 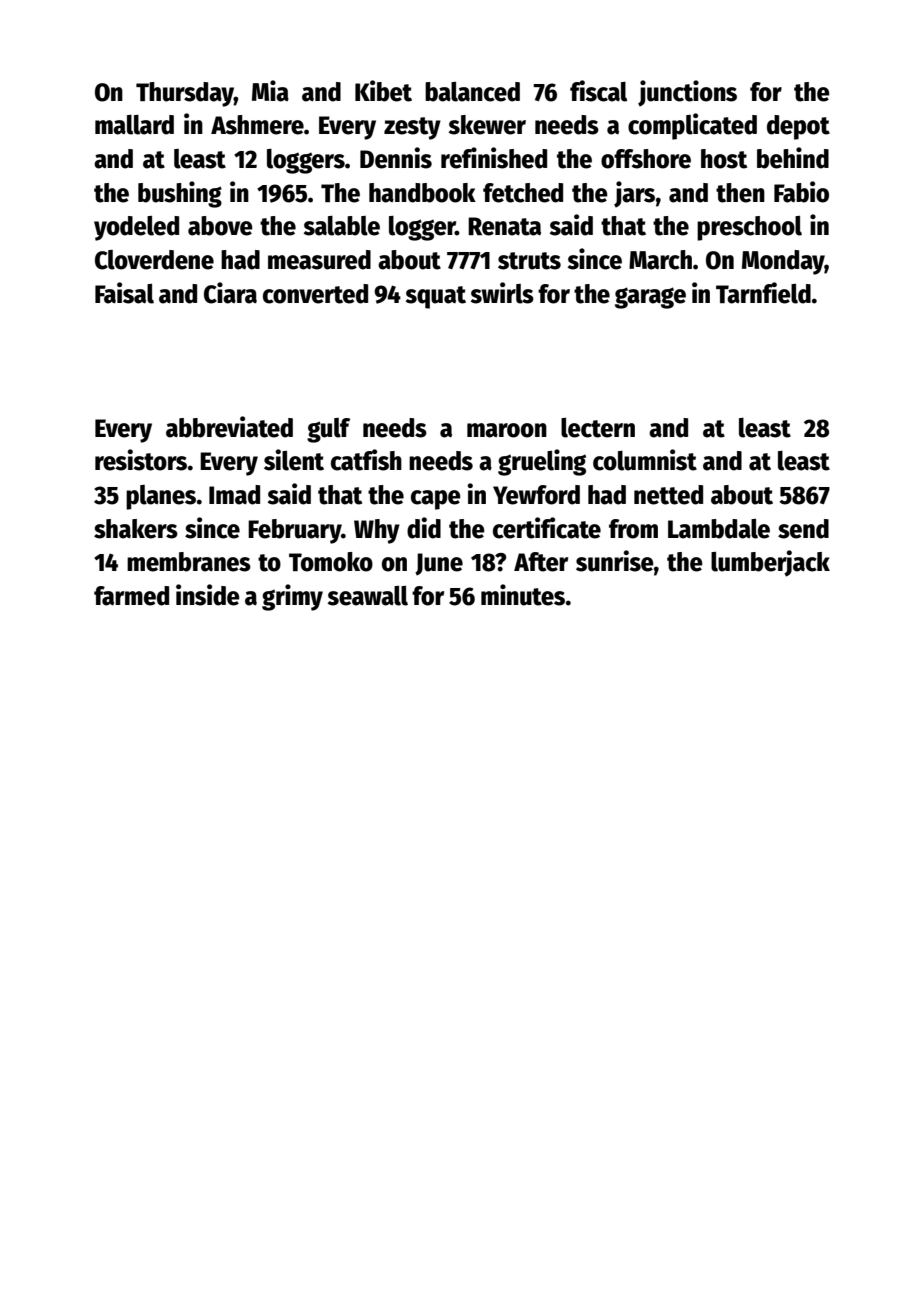 What do you see at coordinates (234, 495) in the screenshot?
I see `Imad` at bounding box center [234, 495].
